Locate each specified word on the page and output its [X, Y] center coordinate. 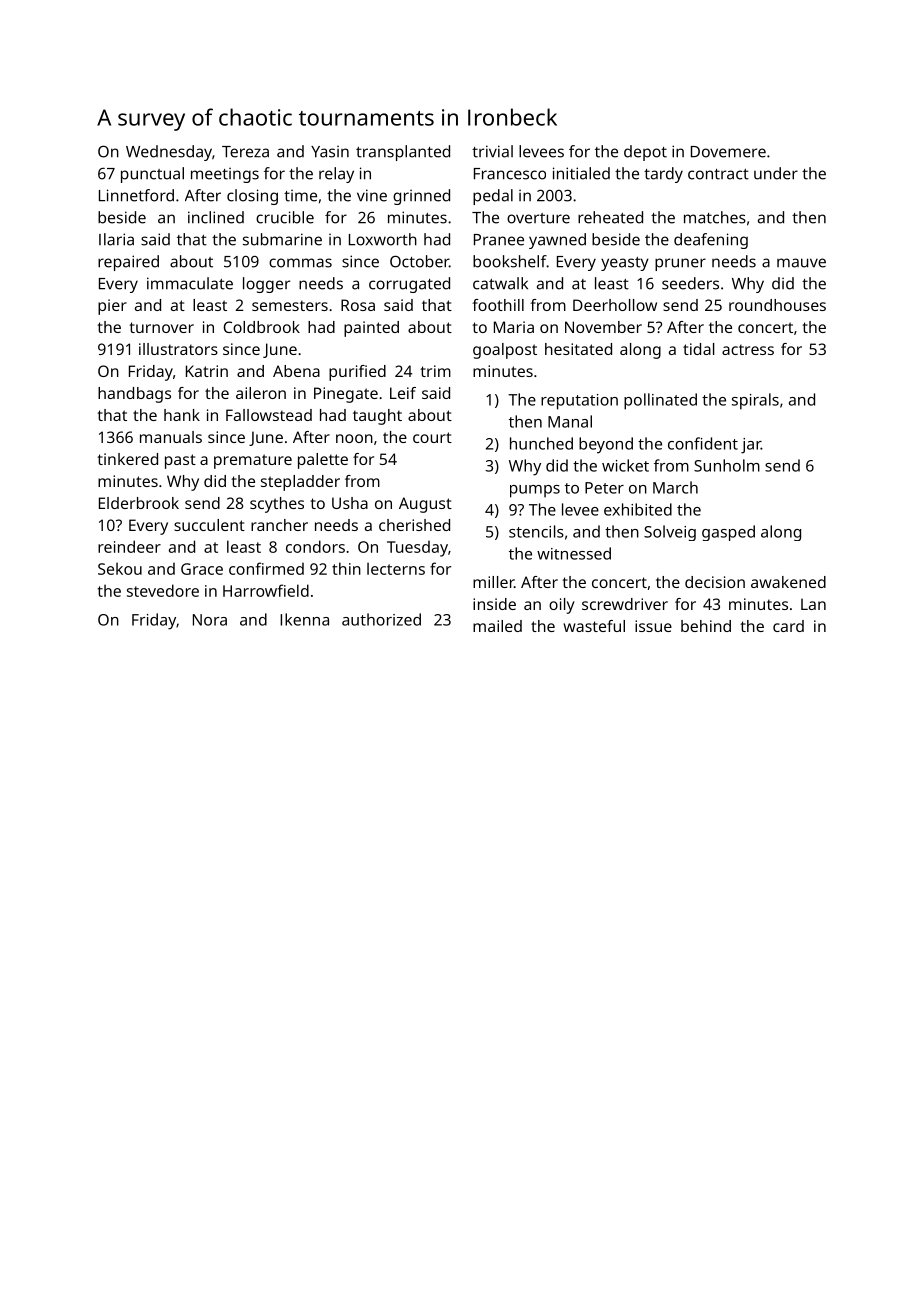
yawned [557, 241]
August [425, 505]
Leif [403, 393]
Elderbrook [139, 503]
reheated [610, 217]
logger [266, 285]
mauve [801, 263]
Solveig [670, 533]
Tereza [245, 152]
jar [751, 446]
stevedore [163, 590]
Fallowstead [269, 415]
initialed [581, 173]
